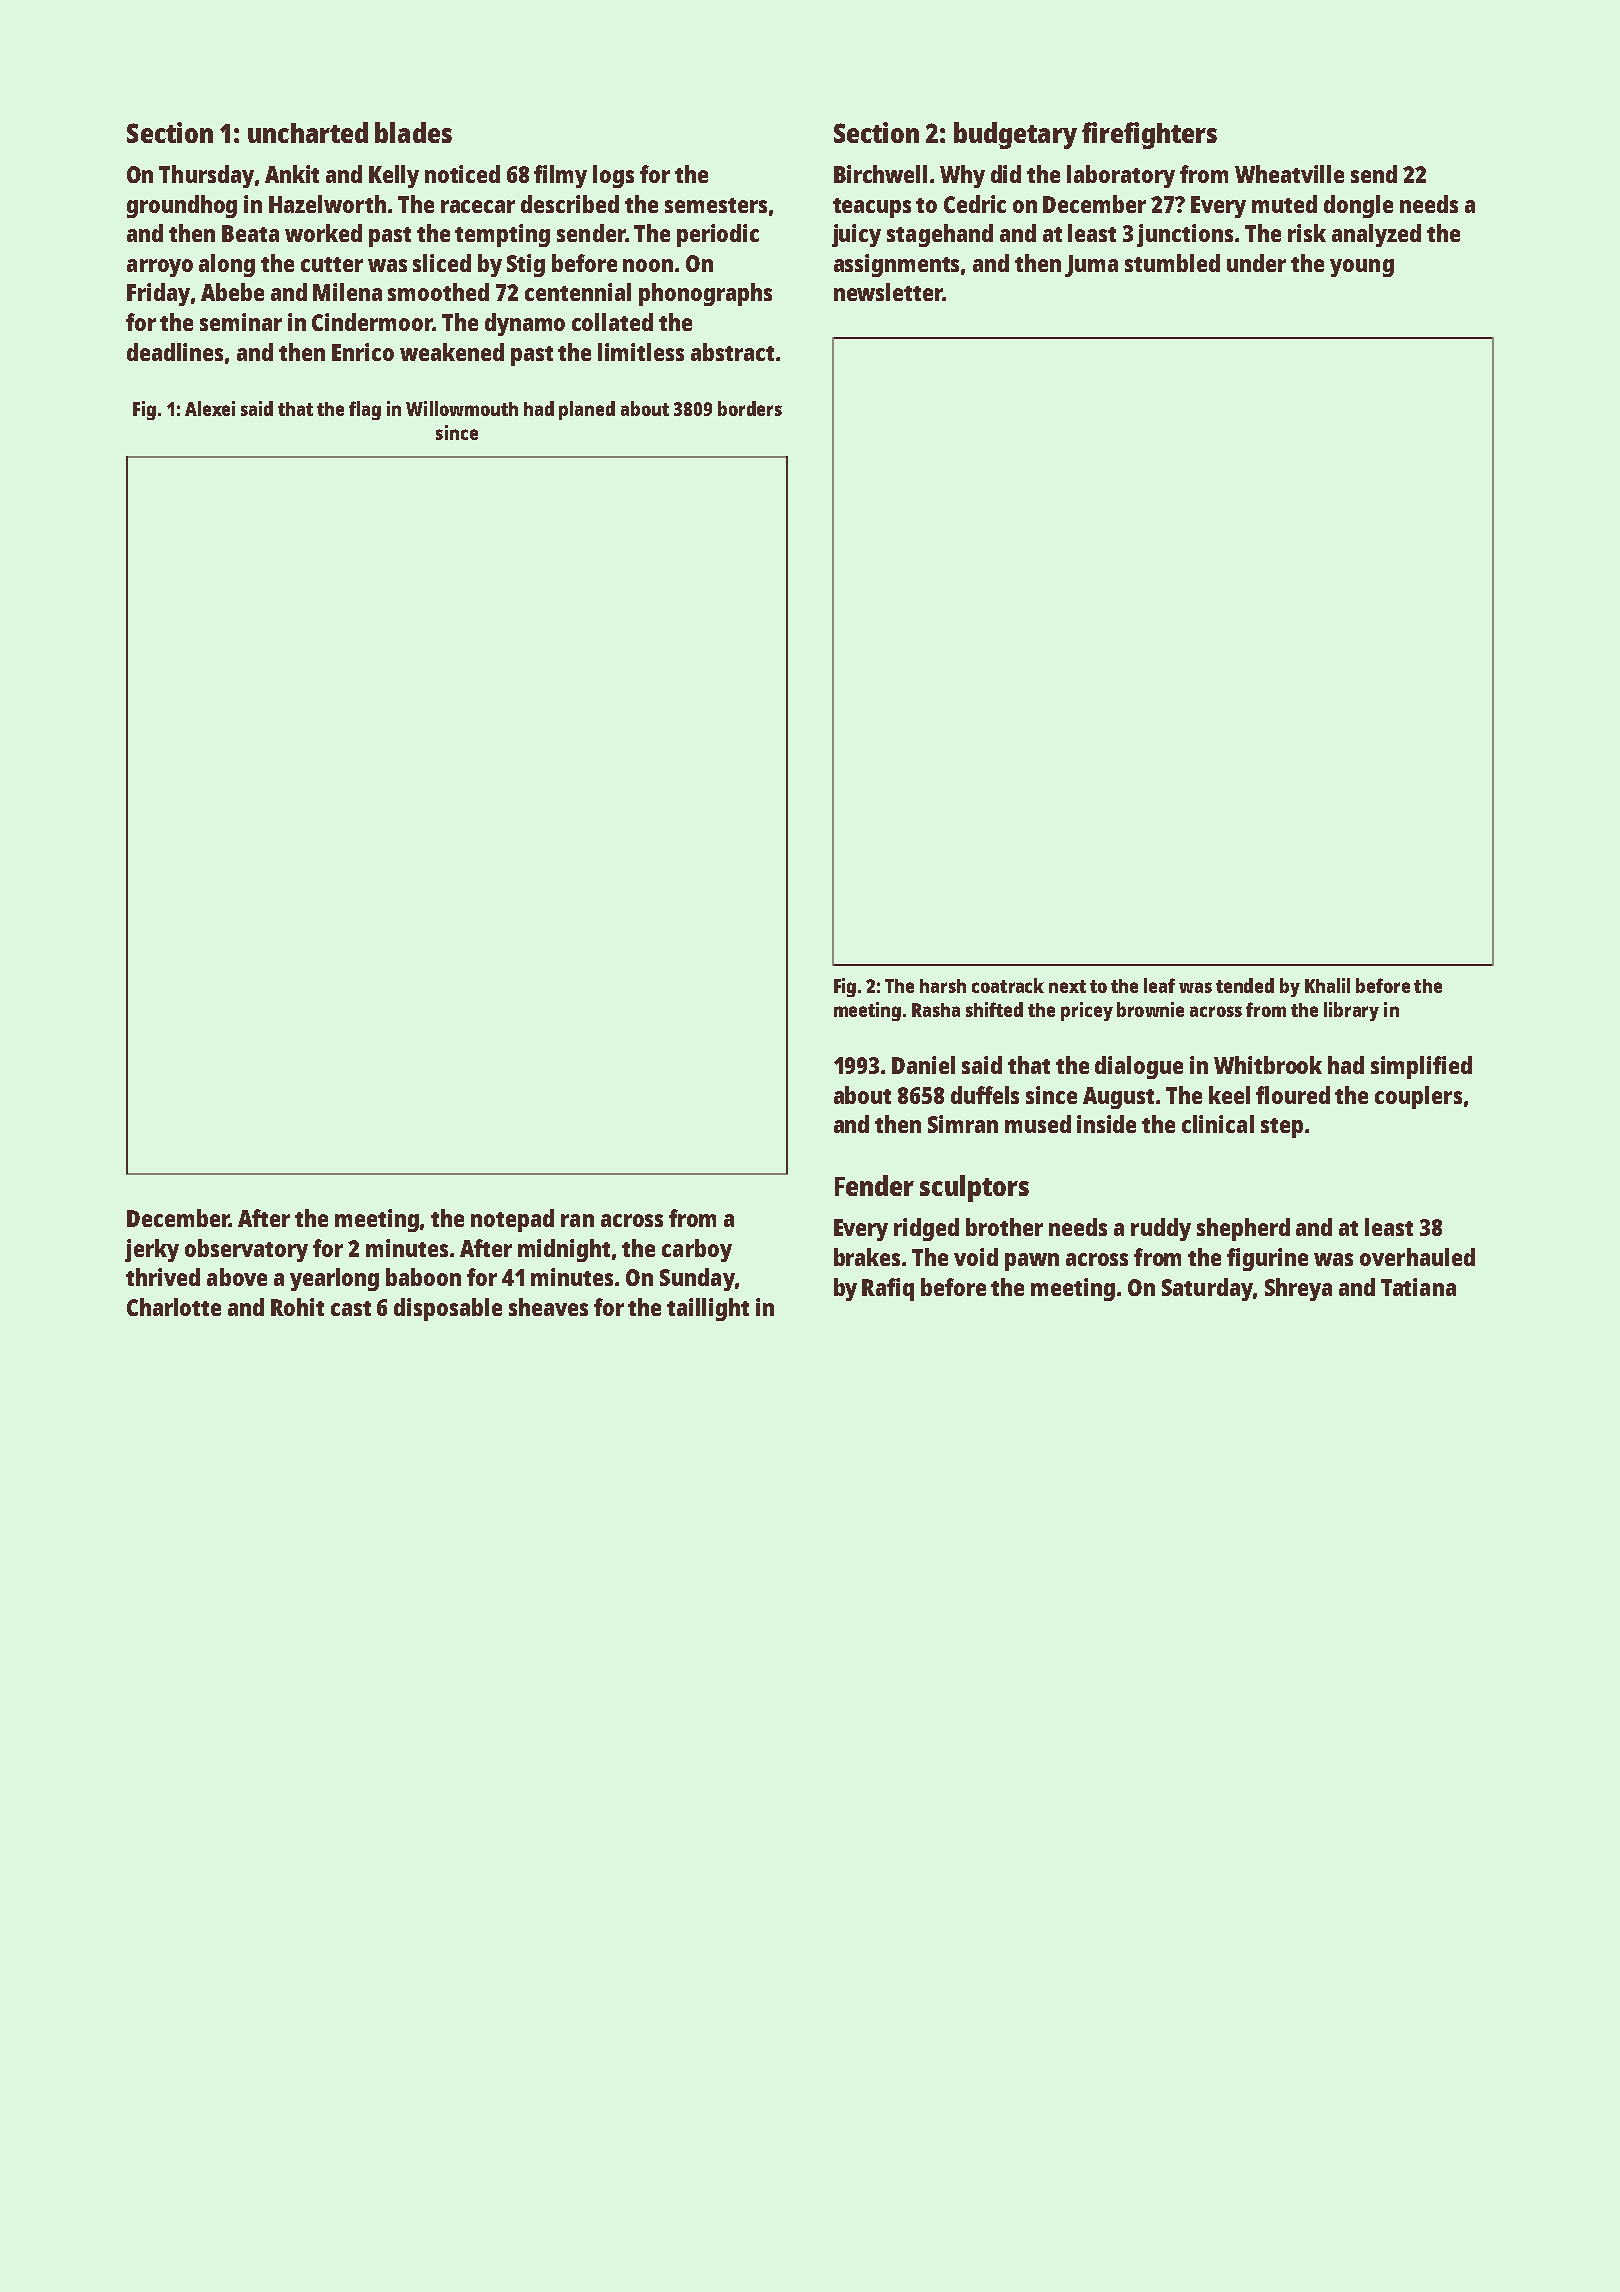  Describe the element at coordinates (512, 1220) in the image. I see `notepad` at that location.
